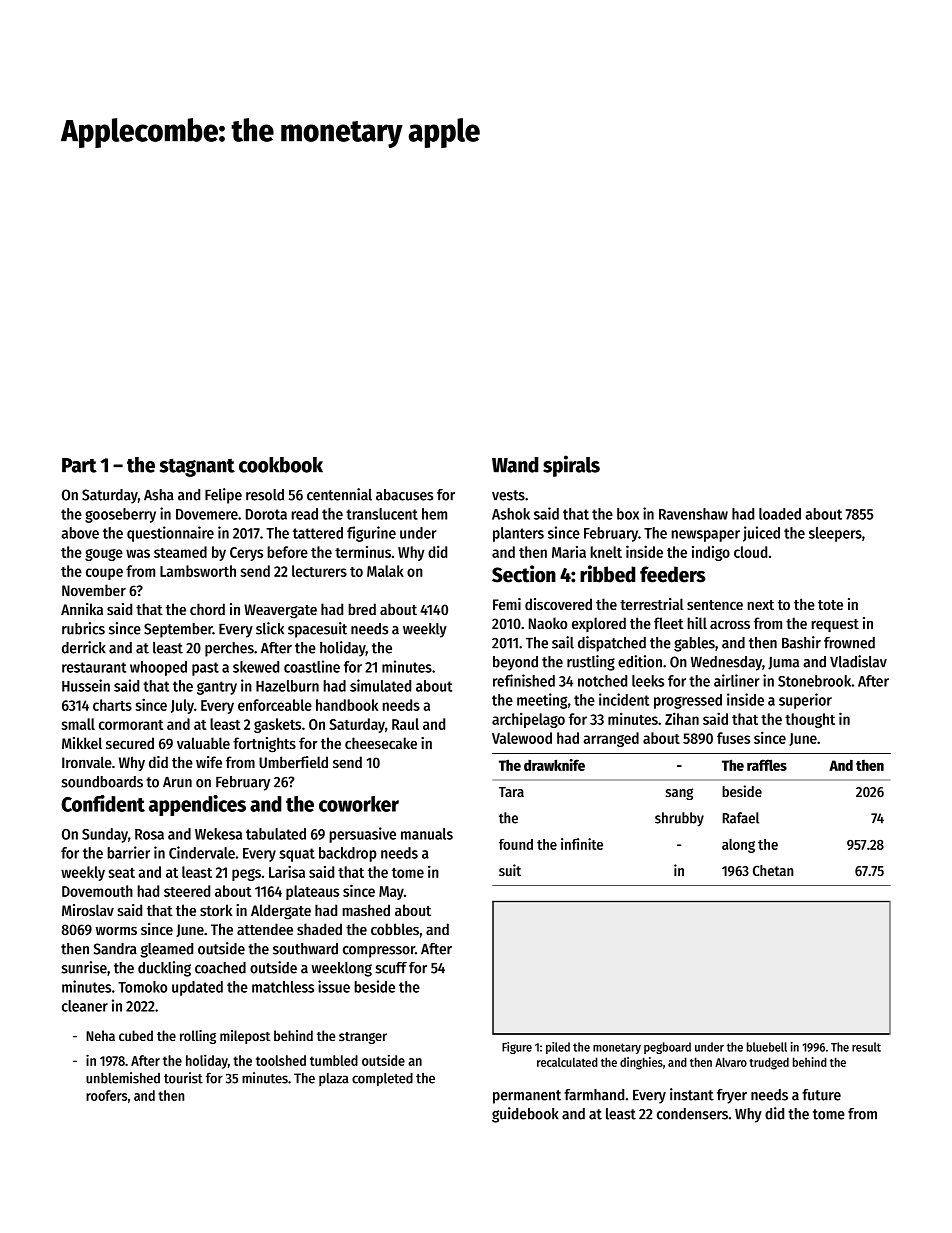 The image size is (952, 1233). I want to click on Rafael, so click(741, 818).
